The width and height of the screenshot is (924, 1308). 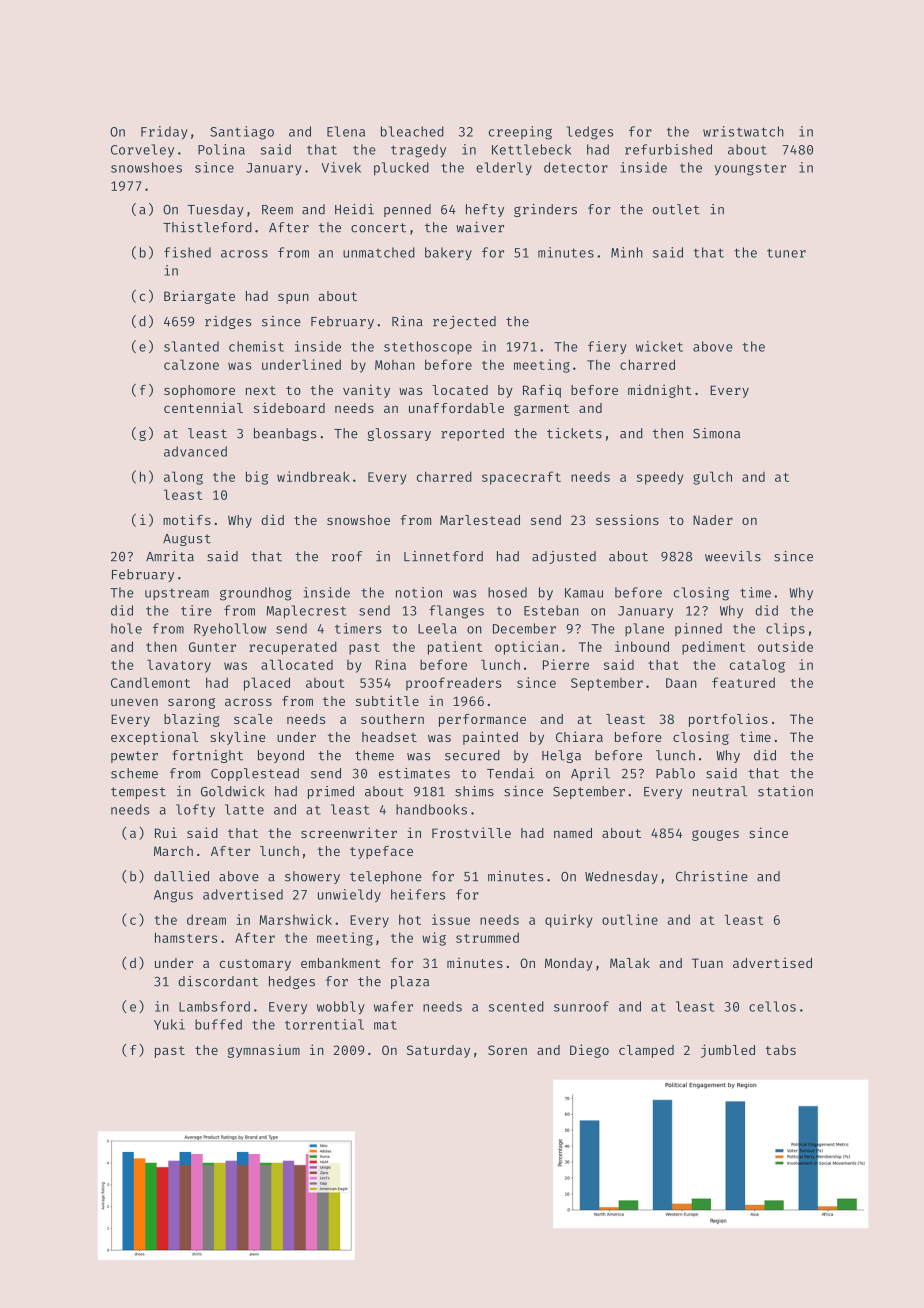 I want to click on Yuki, so click(x=169, y=1024).
